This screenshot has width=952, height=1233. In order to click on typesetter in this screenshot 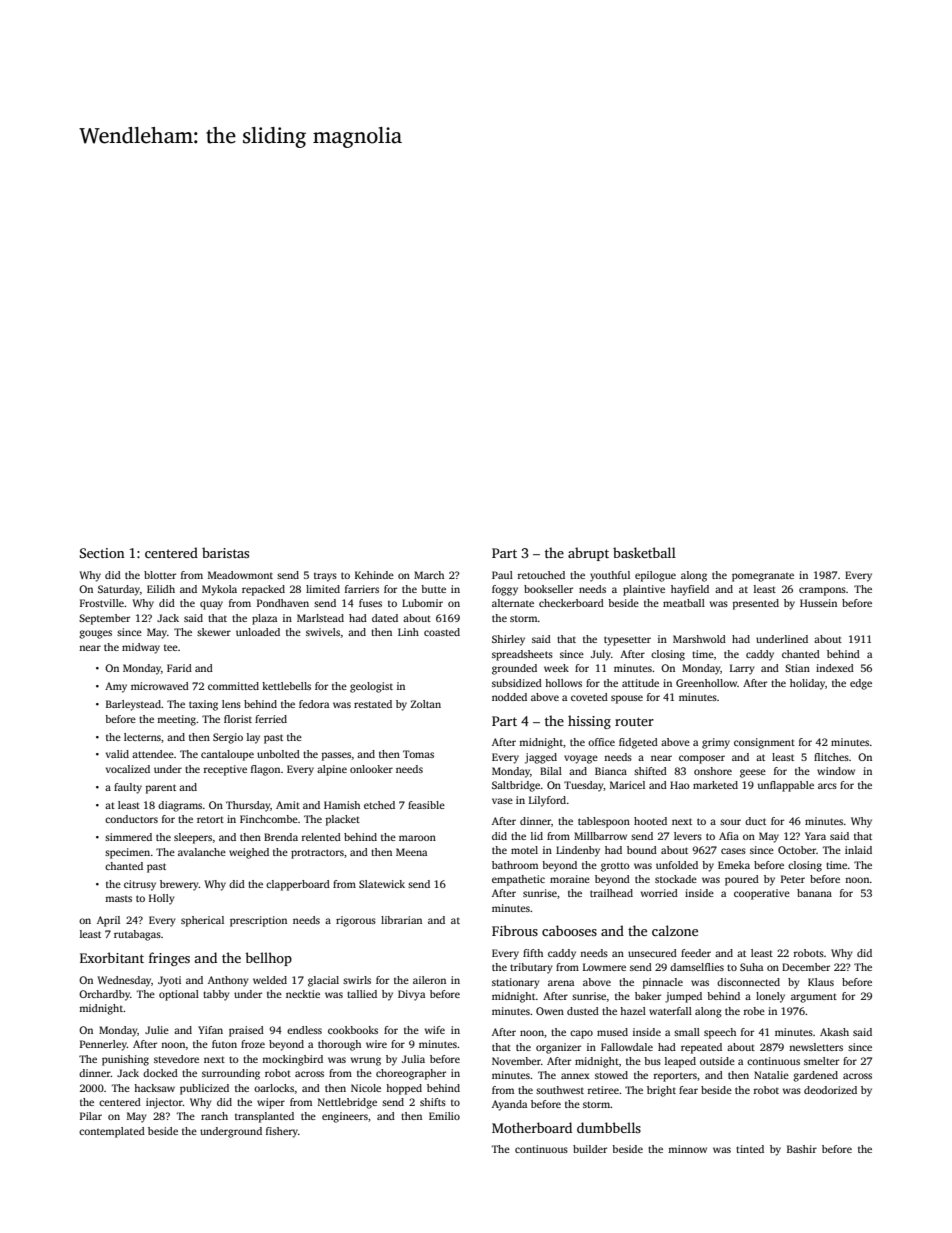, I will do `click(627, 641)`.
